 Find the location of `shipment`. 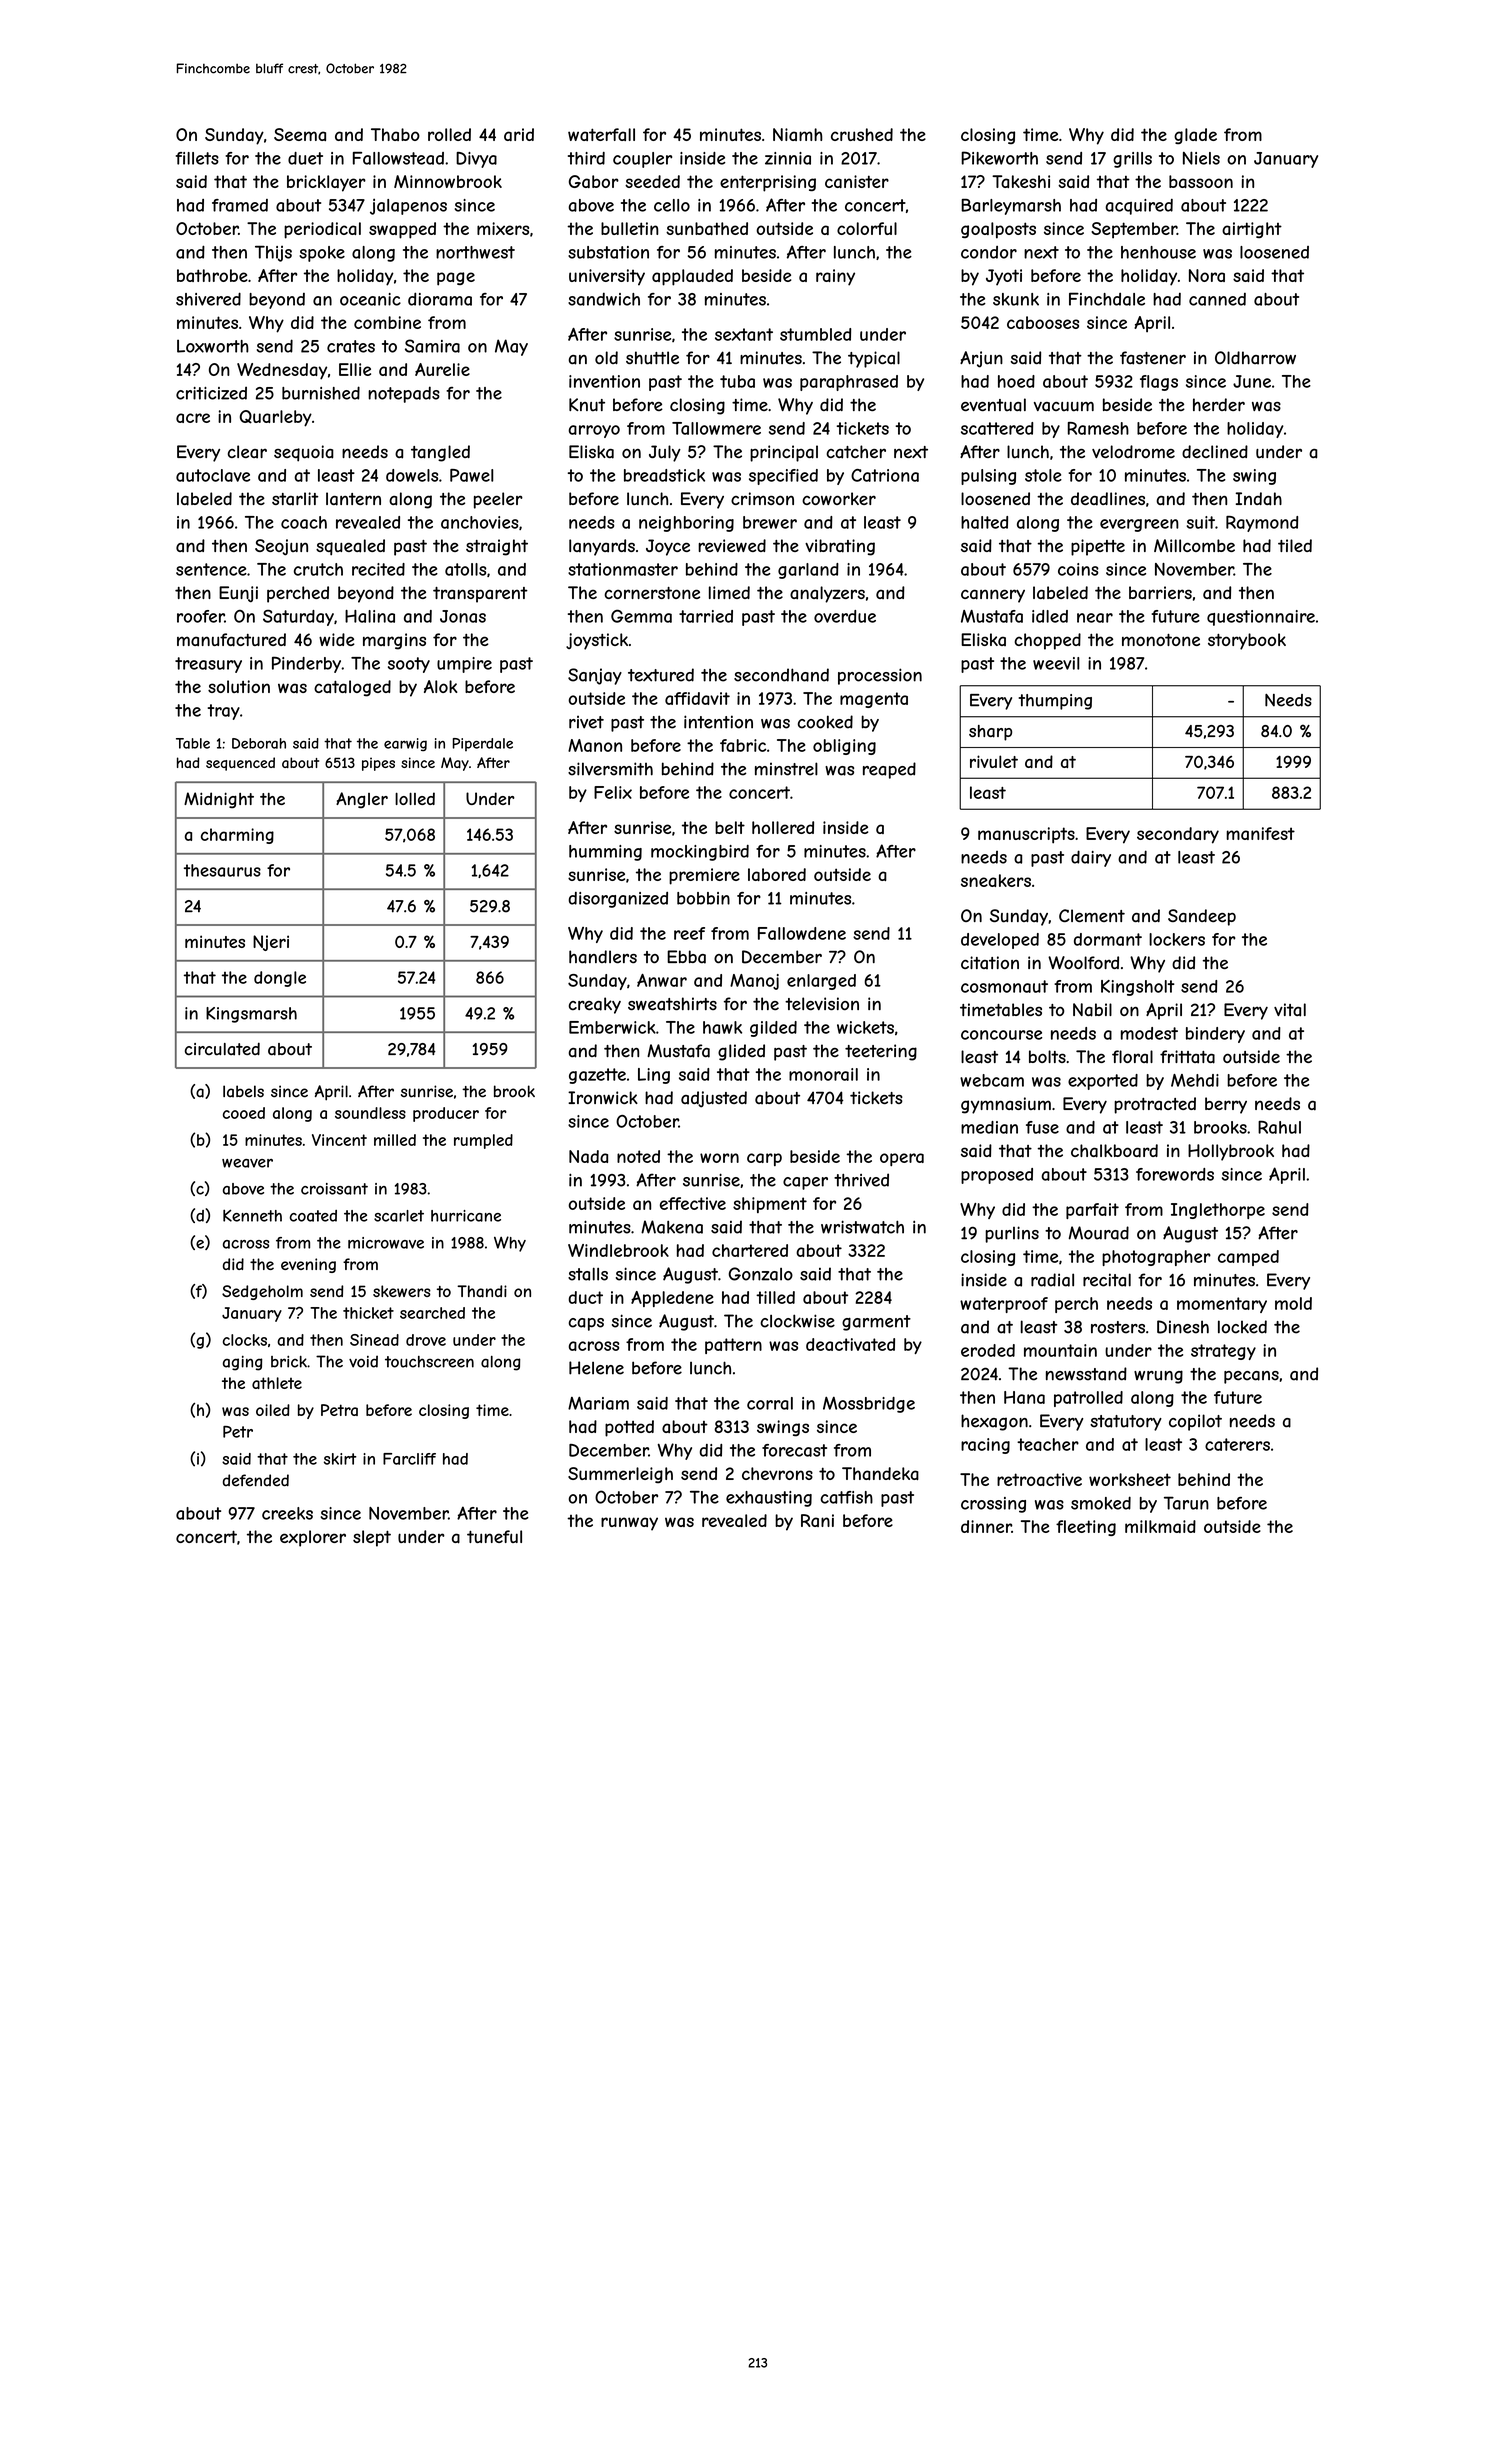

shipment is located at coordinates (770, 1205).
